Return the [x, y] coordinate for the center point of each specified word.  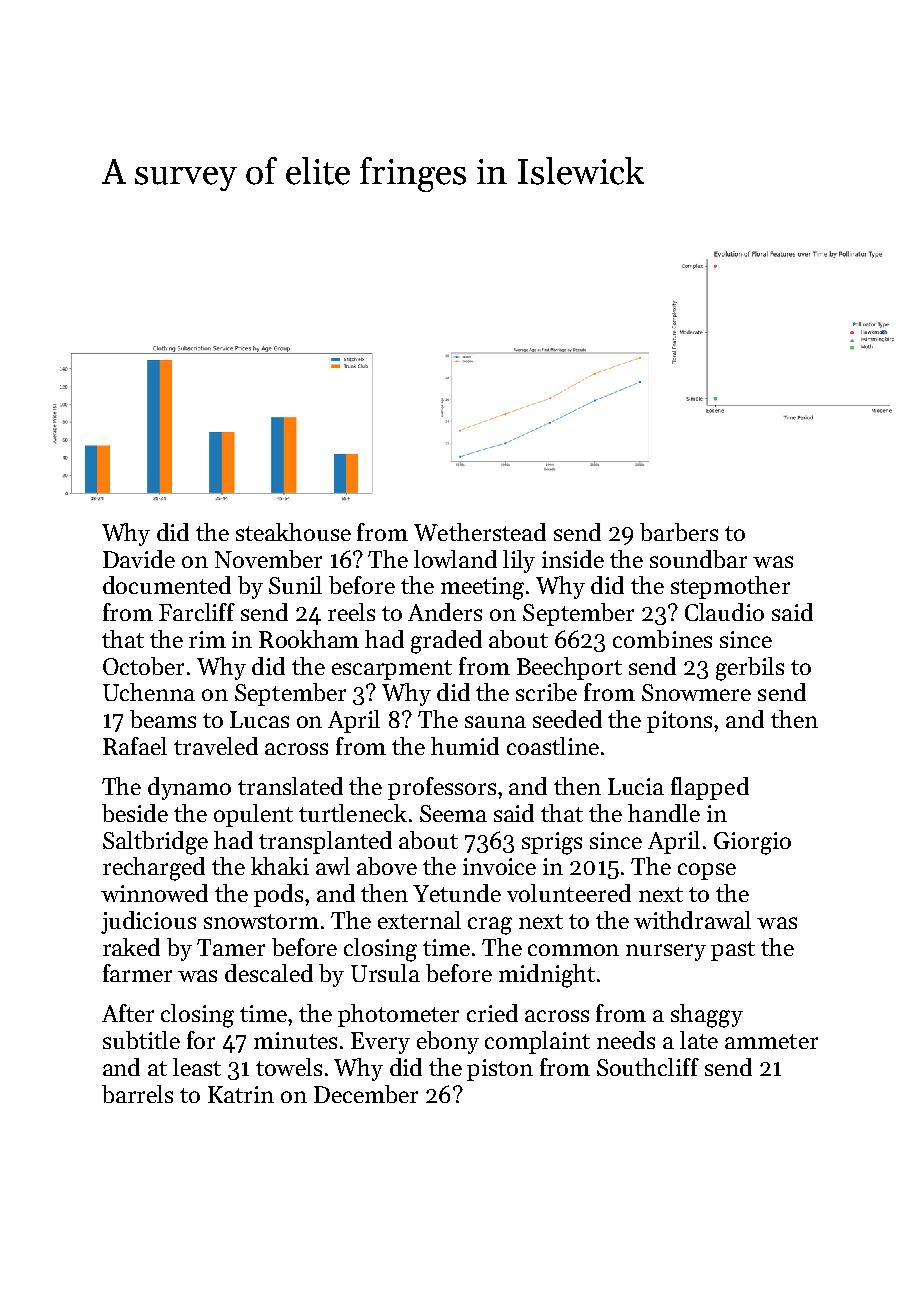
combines [662, 639]
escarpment [392, 670]
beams [163, 719]
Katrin [241, 1094]
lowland [455, 559]
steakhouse [293, 532]
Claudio [724, 612]
